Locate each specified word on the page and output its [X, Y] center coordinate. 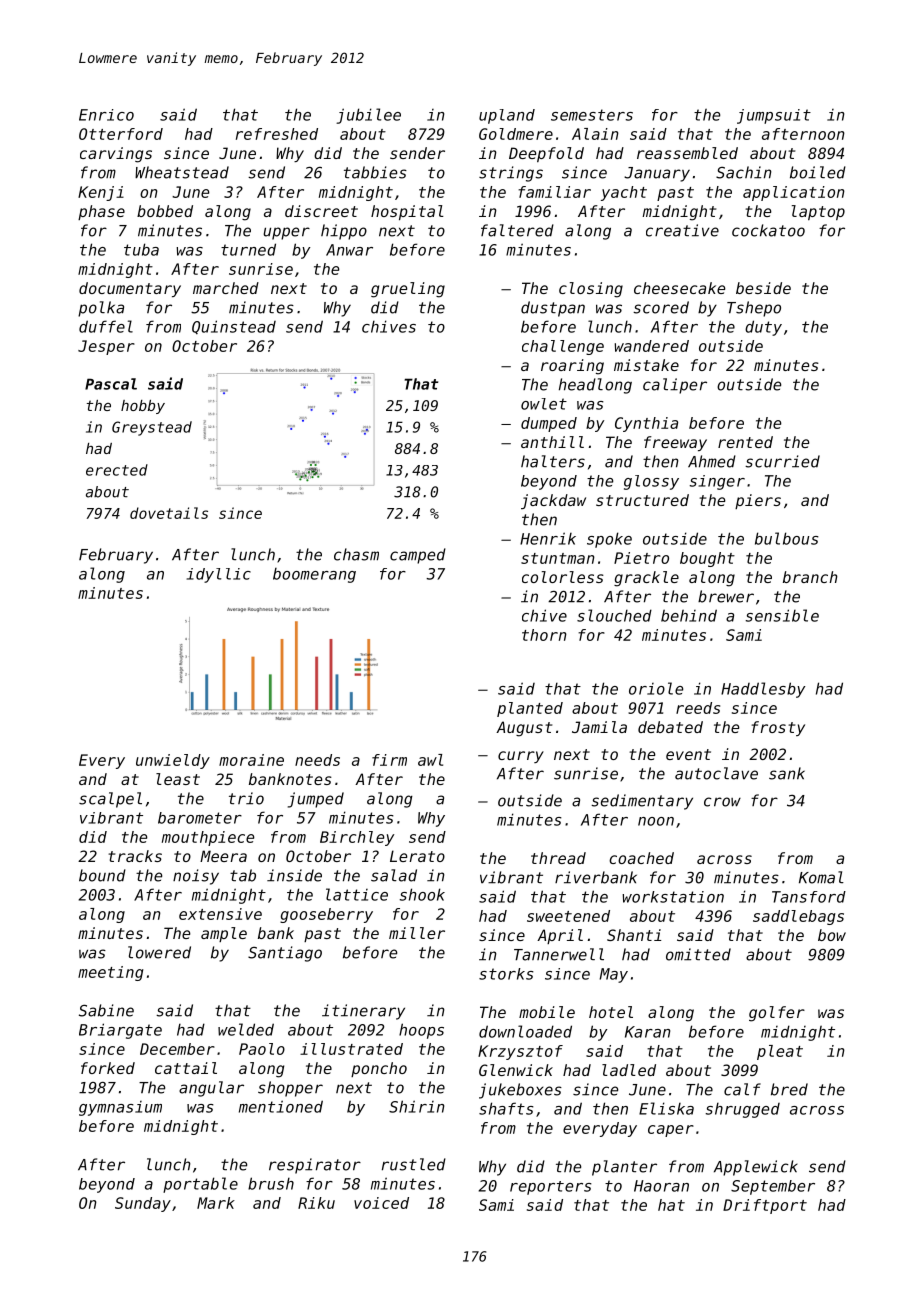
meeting [111, 973]
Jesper [106, 347]
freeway [675, 443]
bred [789, 1089]
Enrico [106, 115]
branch [810, 577]
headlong [595, 386]
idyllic [219, 575]
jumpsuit [774, 116]
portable [200, 1185]
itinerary [363, 1012]
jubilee [368, 116]
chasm [356, 554]
